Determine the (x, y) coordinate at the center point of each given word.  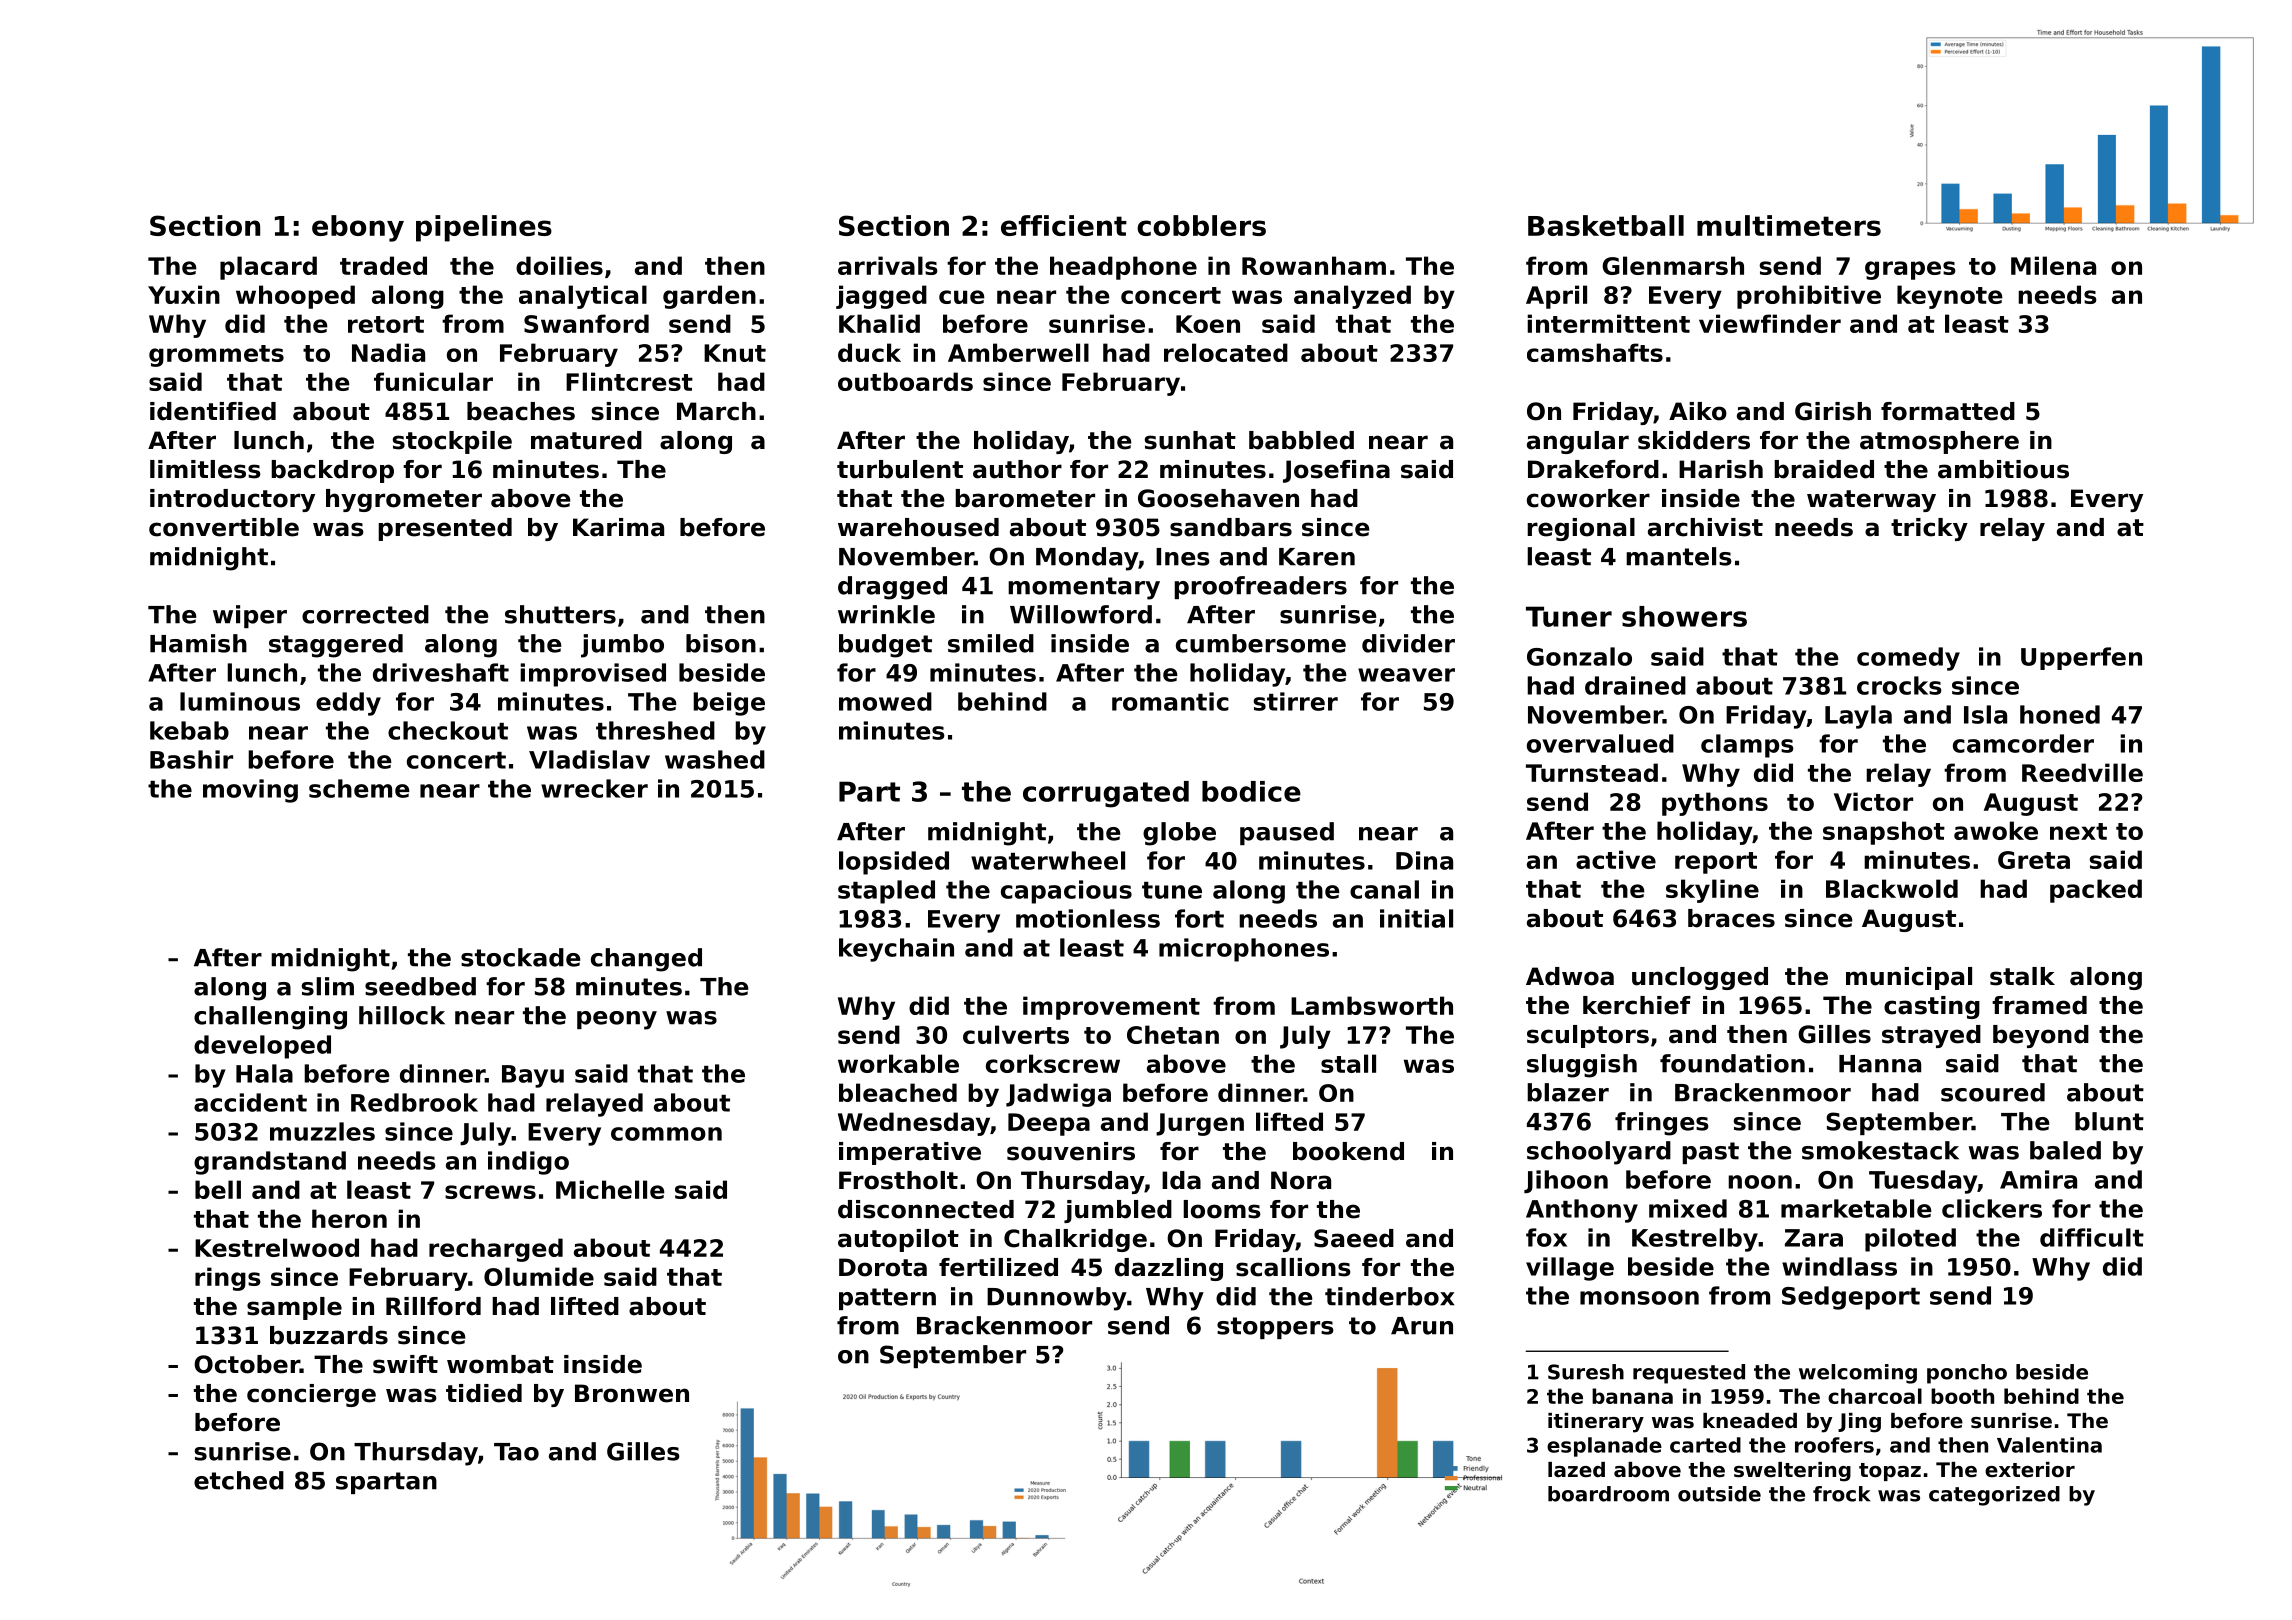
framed (2039, 1005)
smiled (991, 643)
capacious (1066, 892)
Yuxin (184, 294)
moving (250, 791)
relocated (1226, 352)
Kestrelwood (277, 1247)
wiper (250, 616)
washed (715, 759)
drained (1635, 685)
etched (239, 1480)
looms (1222, 1209)
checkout (448, 730)
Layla (1858, 717)
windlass (1839, 1266)
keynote (1950, 297)
